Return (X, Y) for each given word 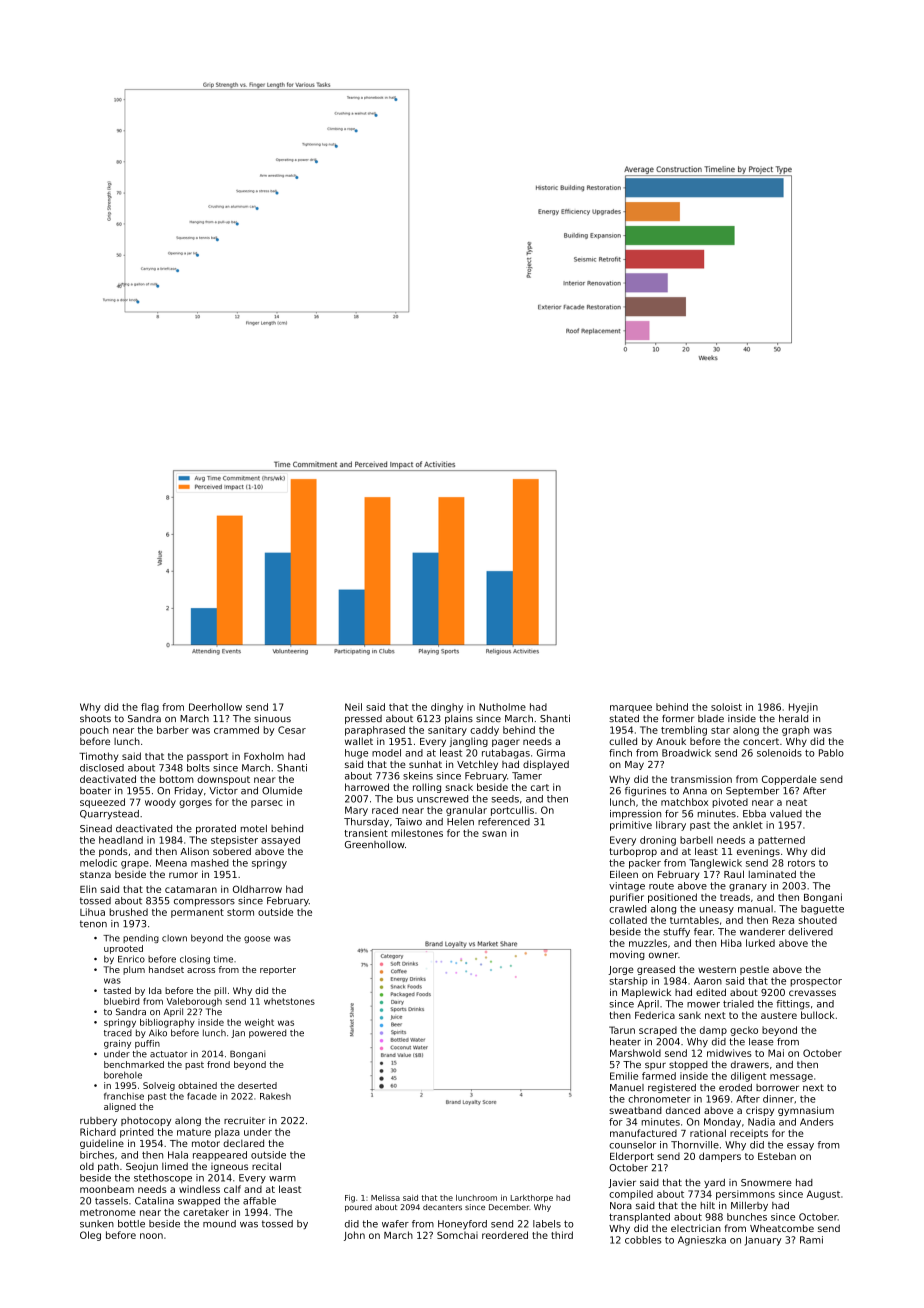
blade (711, 718)
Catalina (154, 1201)
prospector (816, 982)
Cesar (292, 730)
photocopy (146, 1121)
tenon (93, 924)
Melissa (385, 1198)
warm (282, 1179)
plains (459, 719)
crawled (627, 909)
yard (714, 1183)
